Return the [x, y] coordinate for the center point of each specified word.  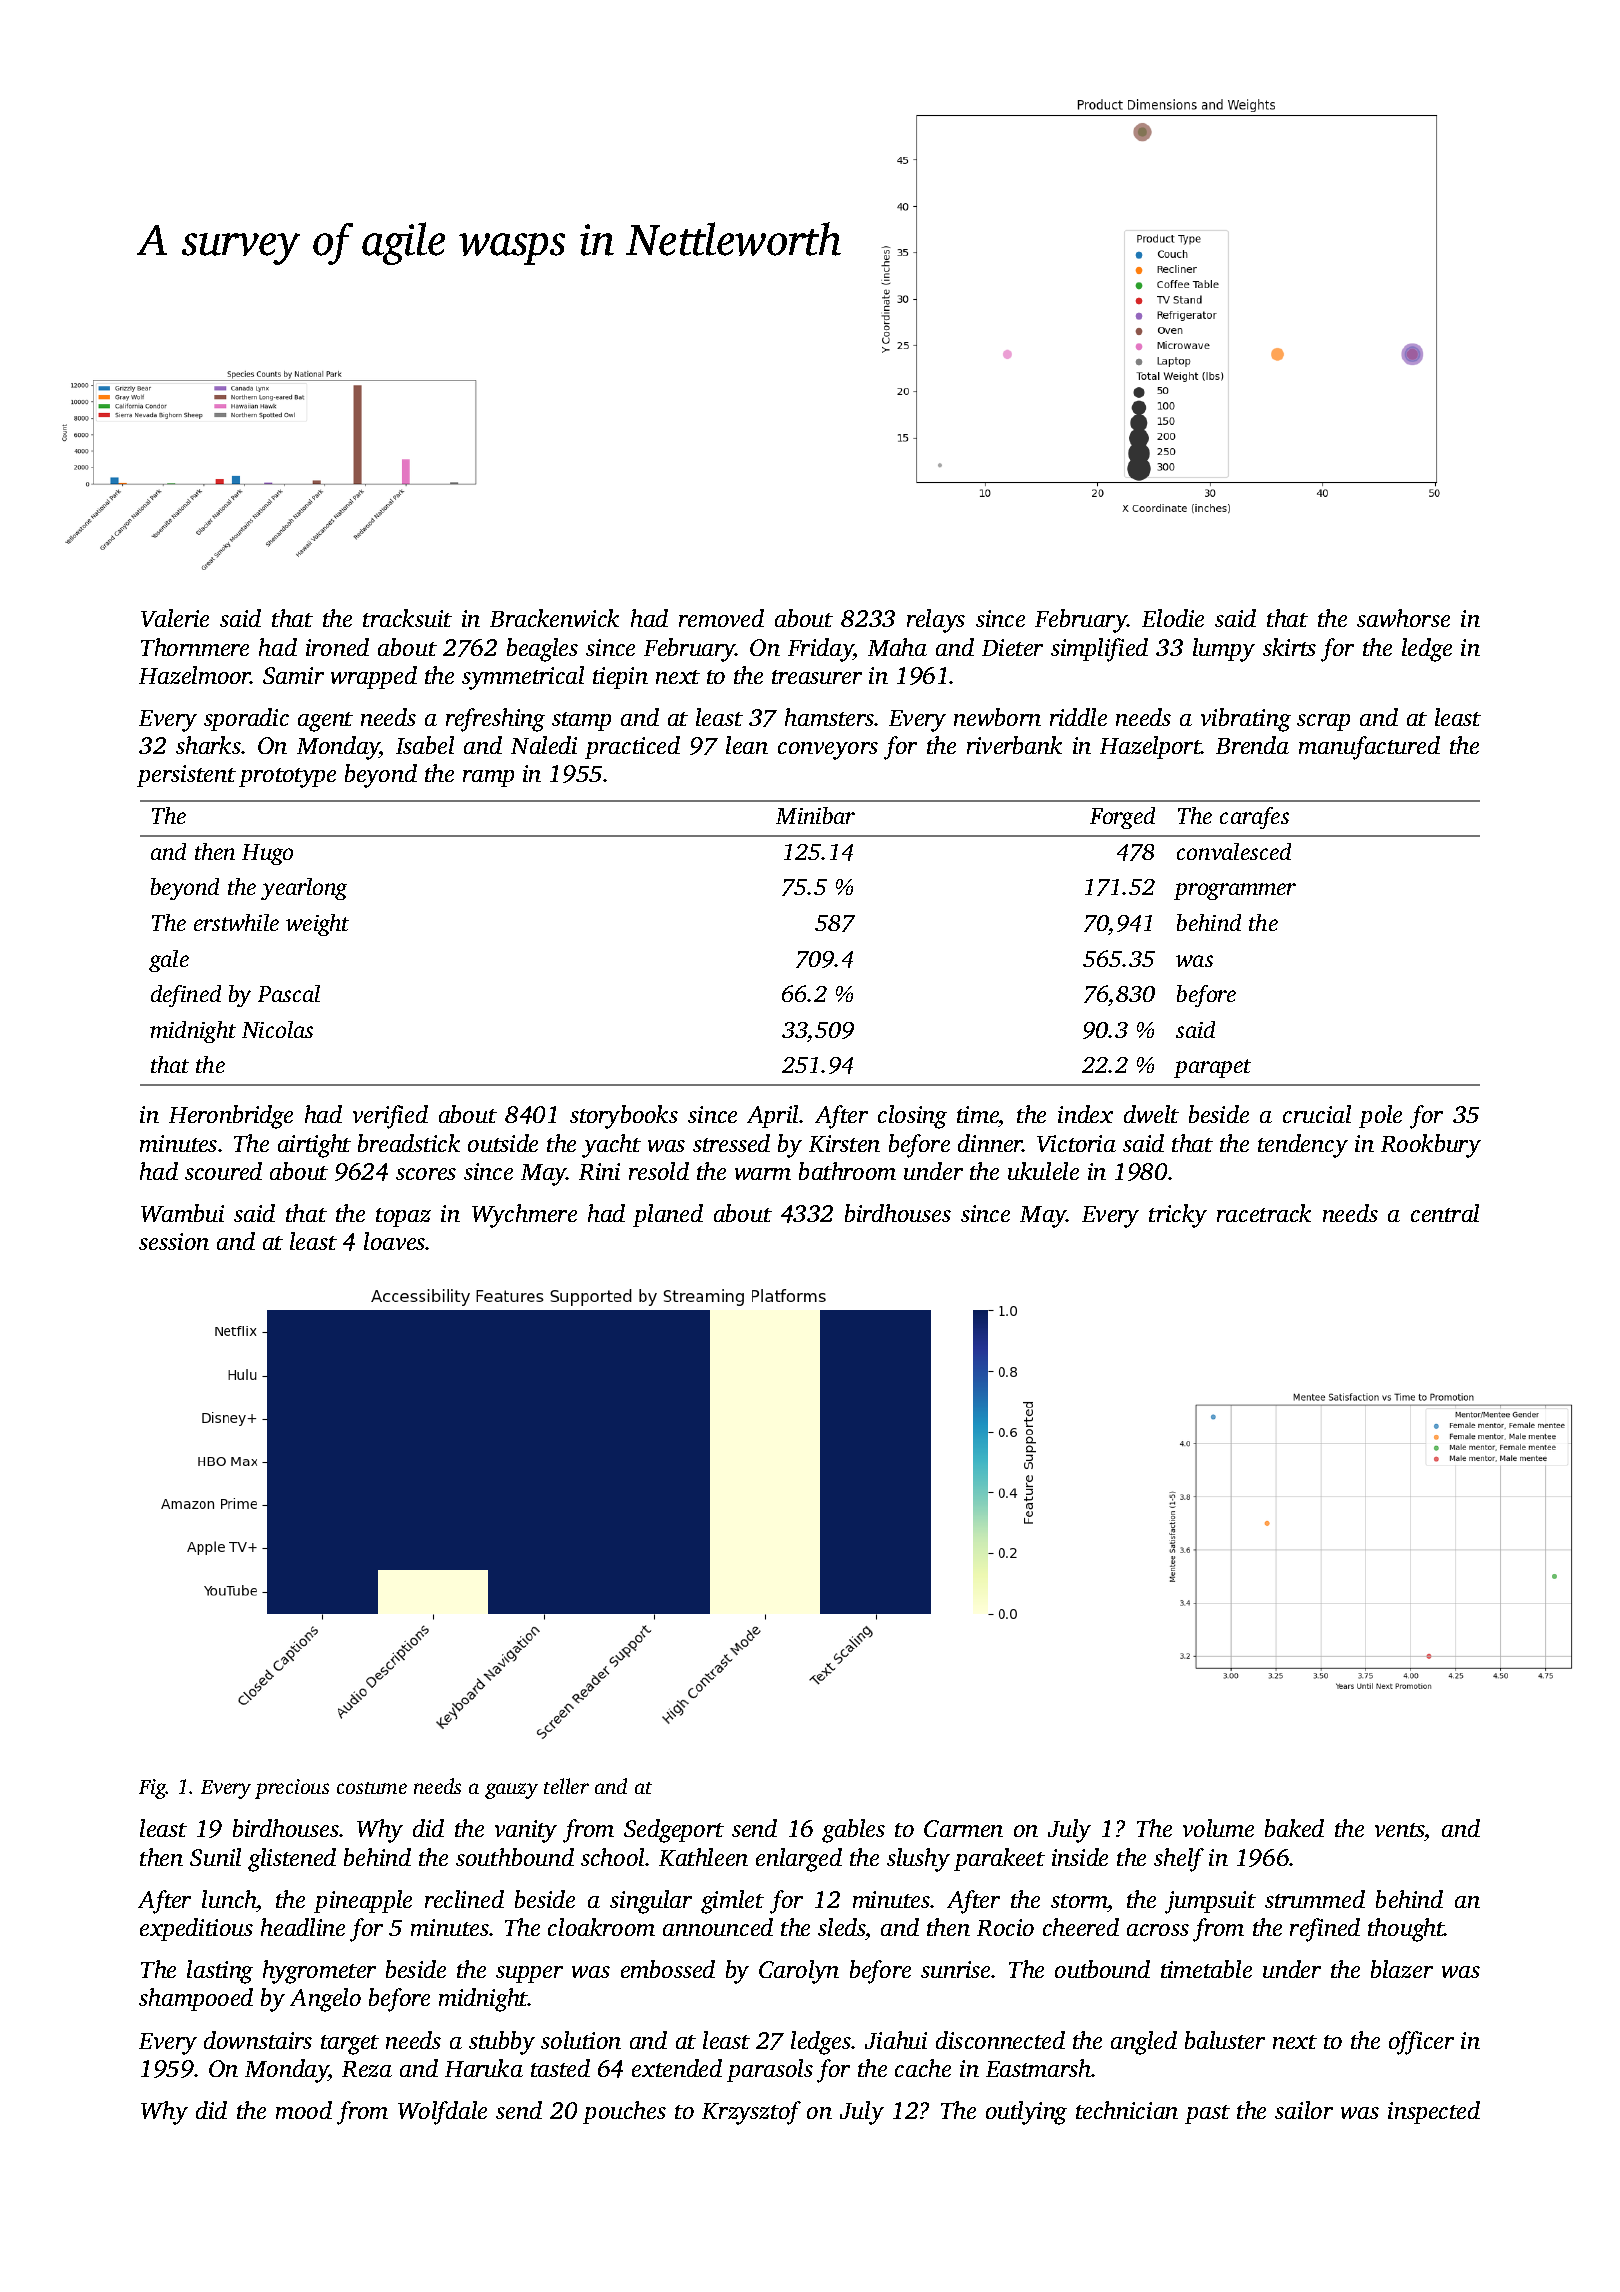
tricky [1178, 1216]
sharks [208, 745]
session [174, 1241]
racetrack [1264, 1213]
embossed [668, 1969]
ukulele [1043, 1171]
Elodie [1173, 618]
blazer [1402, 1969]
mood [304, 2110]
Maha [897, 647]
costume [372, 1788]
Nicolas [277, 1029]
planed [668, 1215]
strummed [1315, 1899]
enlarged [799, 1860]
